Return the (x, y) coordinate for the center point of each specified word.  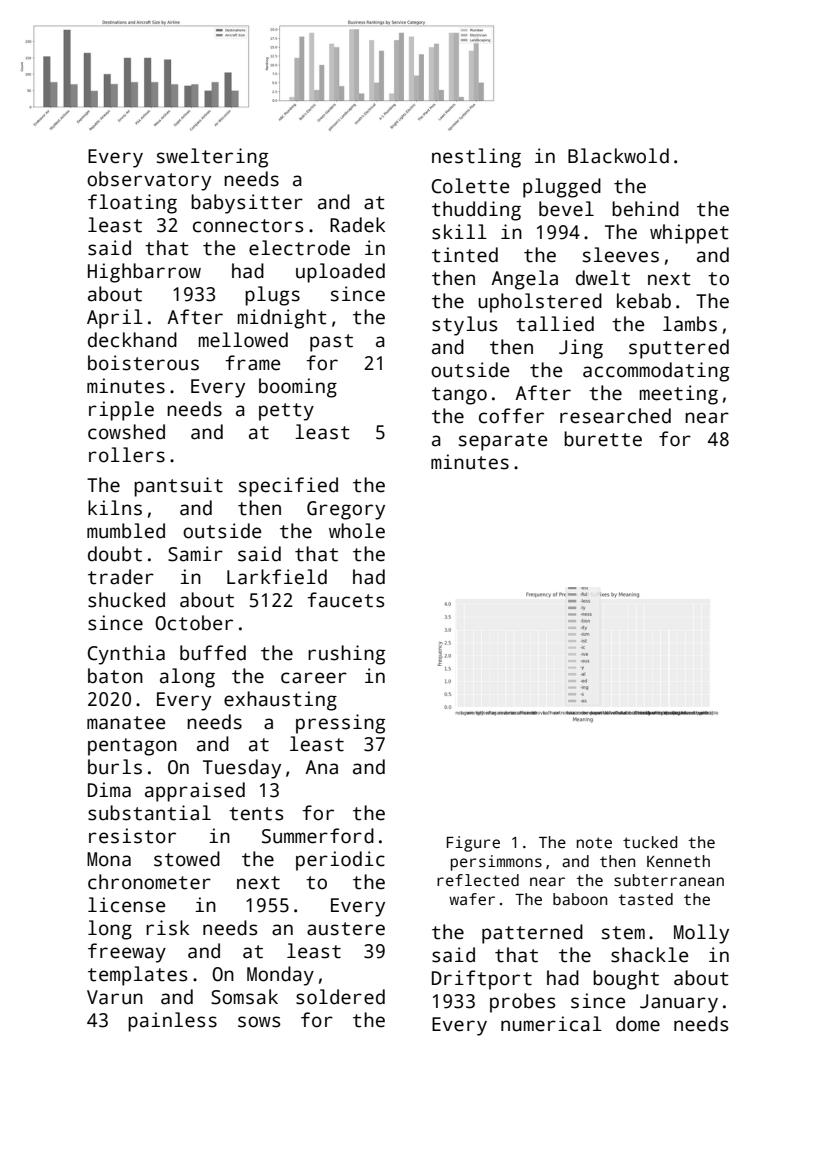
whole (357, 531)
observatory (149, 181)
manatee (126, 723)
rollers (127, 455)
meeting (679, 395)
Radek (357, 225)
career (314, 678)
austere (346, 929)
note (594, 842)
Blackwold (618, 156)
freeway (127, 953)
